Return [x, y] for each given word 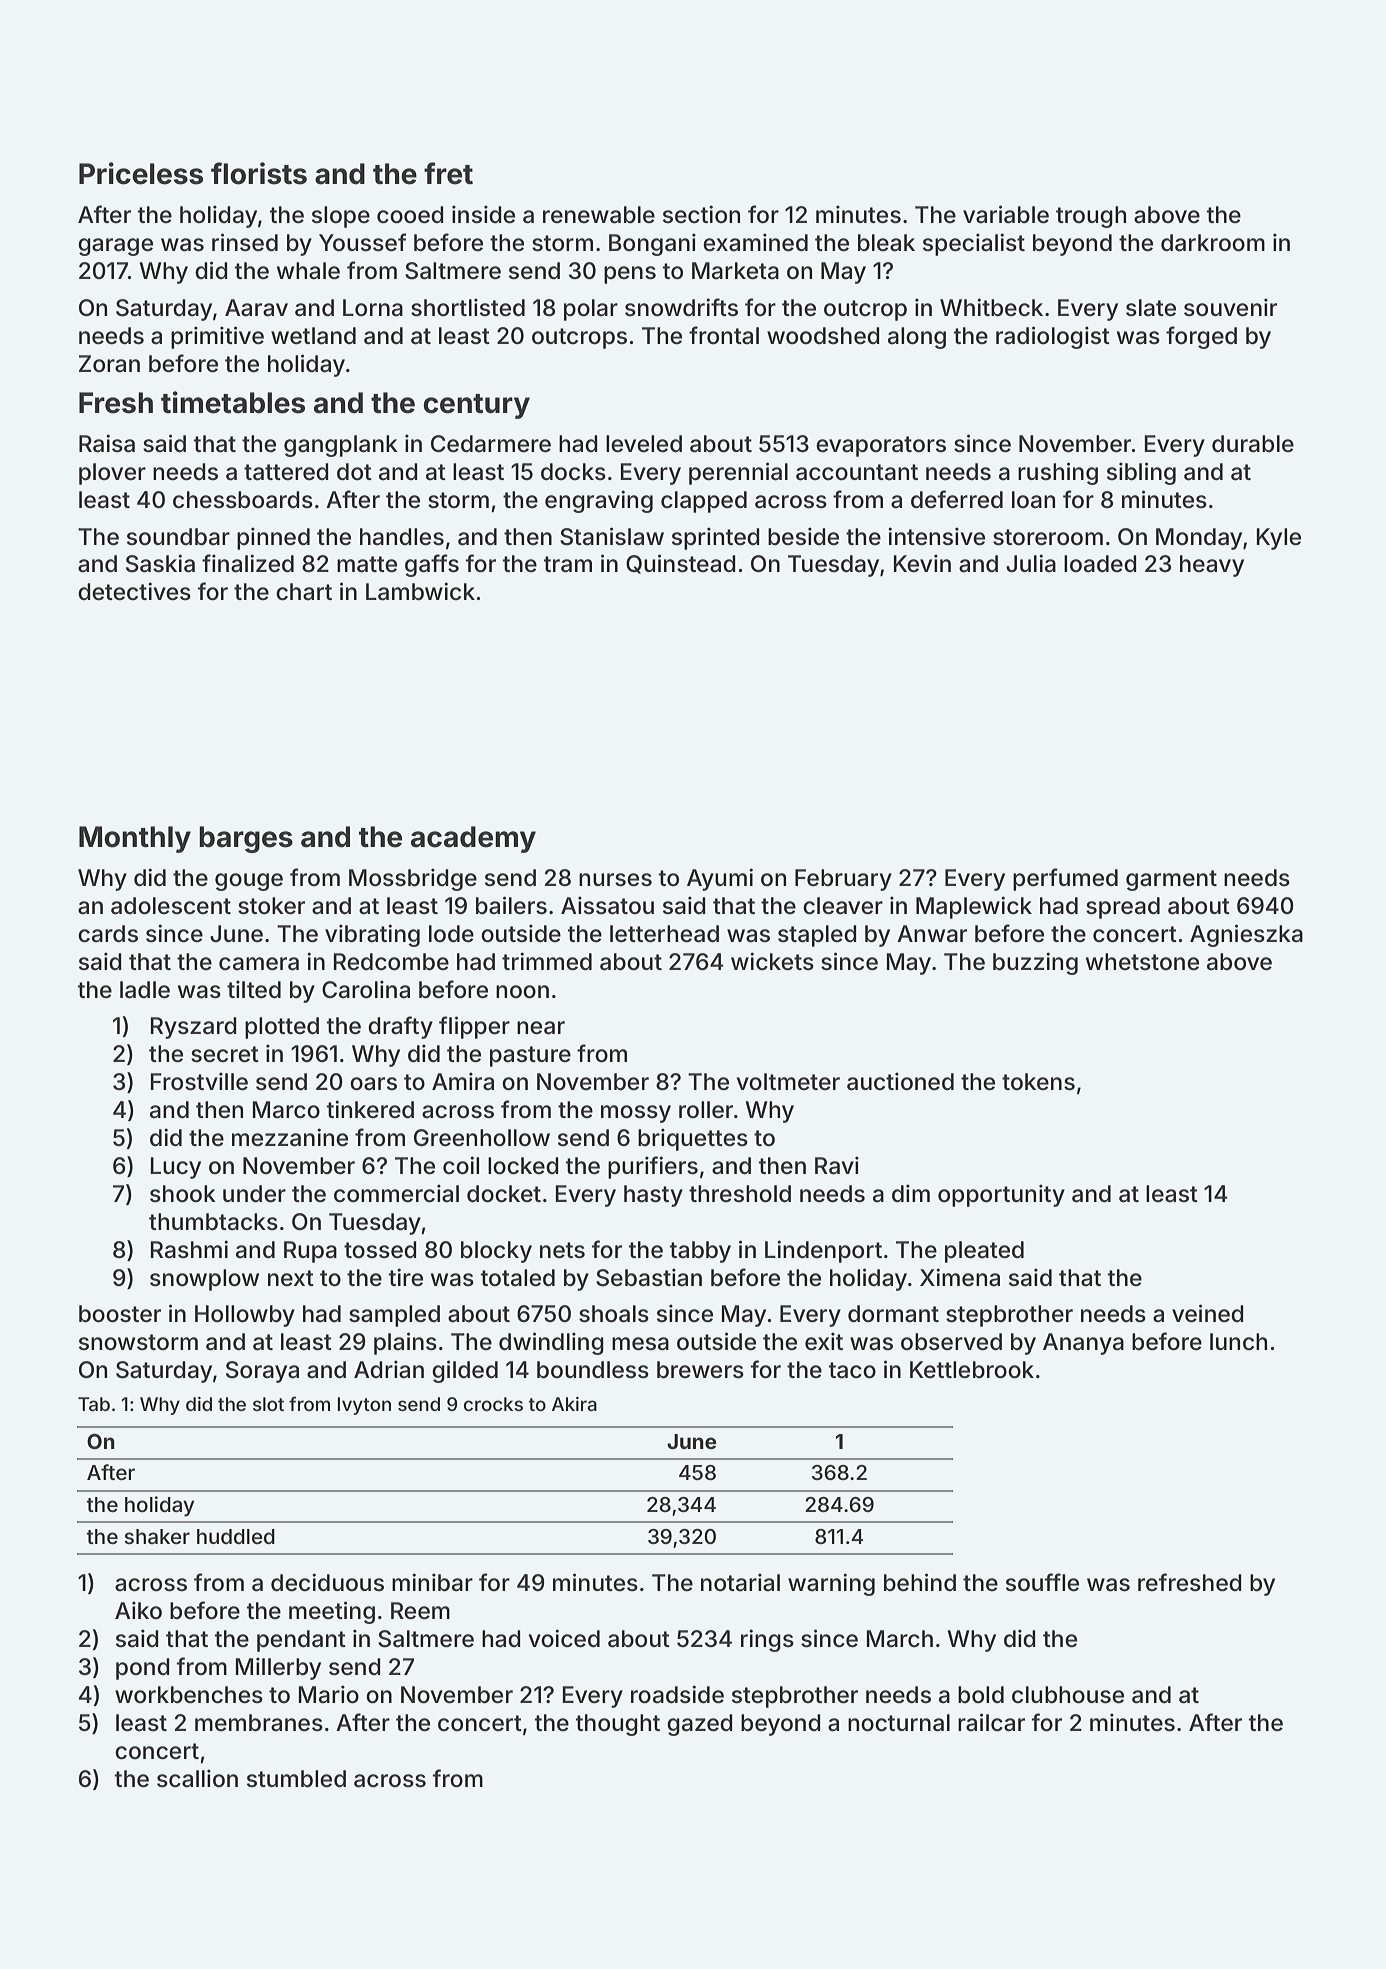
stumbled [296, 1779]
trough [1091, 217]
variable [1006, 214]
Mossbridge [413, 879]
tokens [1038, 1082]
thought [618, 1725]
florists [259, 173]
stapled [817, 936]
